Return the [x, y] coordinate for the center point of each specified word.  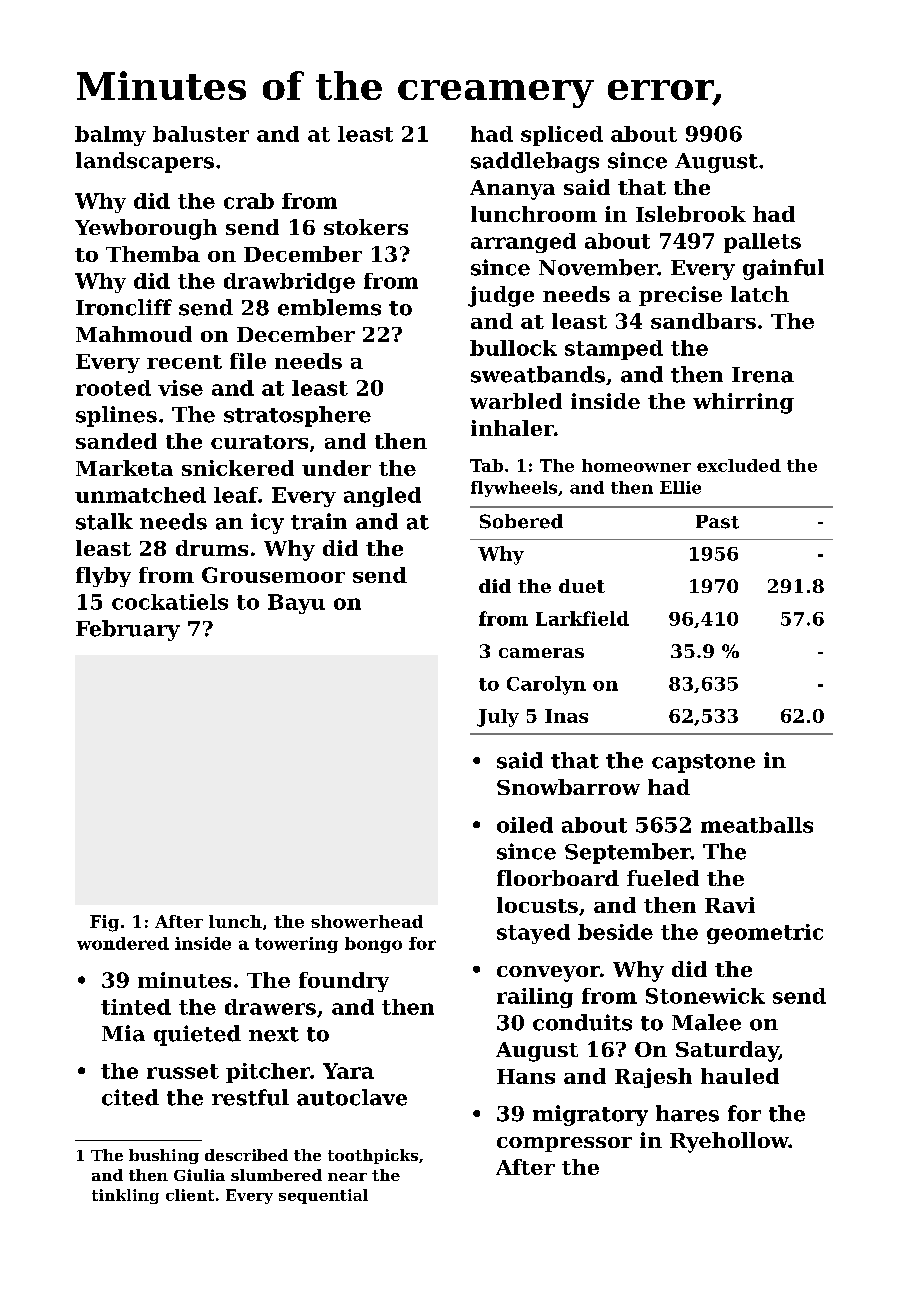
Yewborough [146, 229]
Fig [104, 923]
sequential [323, 1196]
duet [582, 586]
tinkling [125, 1196]
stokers [366, 227]
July [498, 718]
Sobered [521, 521]
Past [717, 522]
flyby [103, 577]
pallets [762, 243]
